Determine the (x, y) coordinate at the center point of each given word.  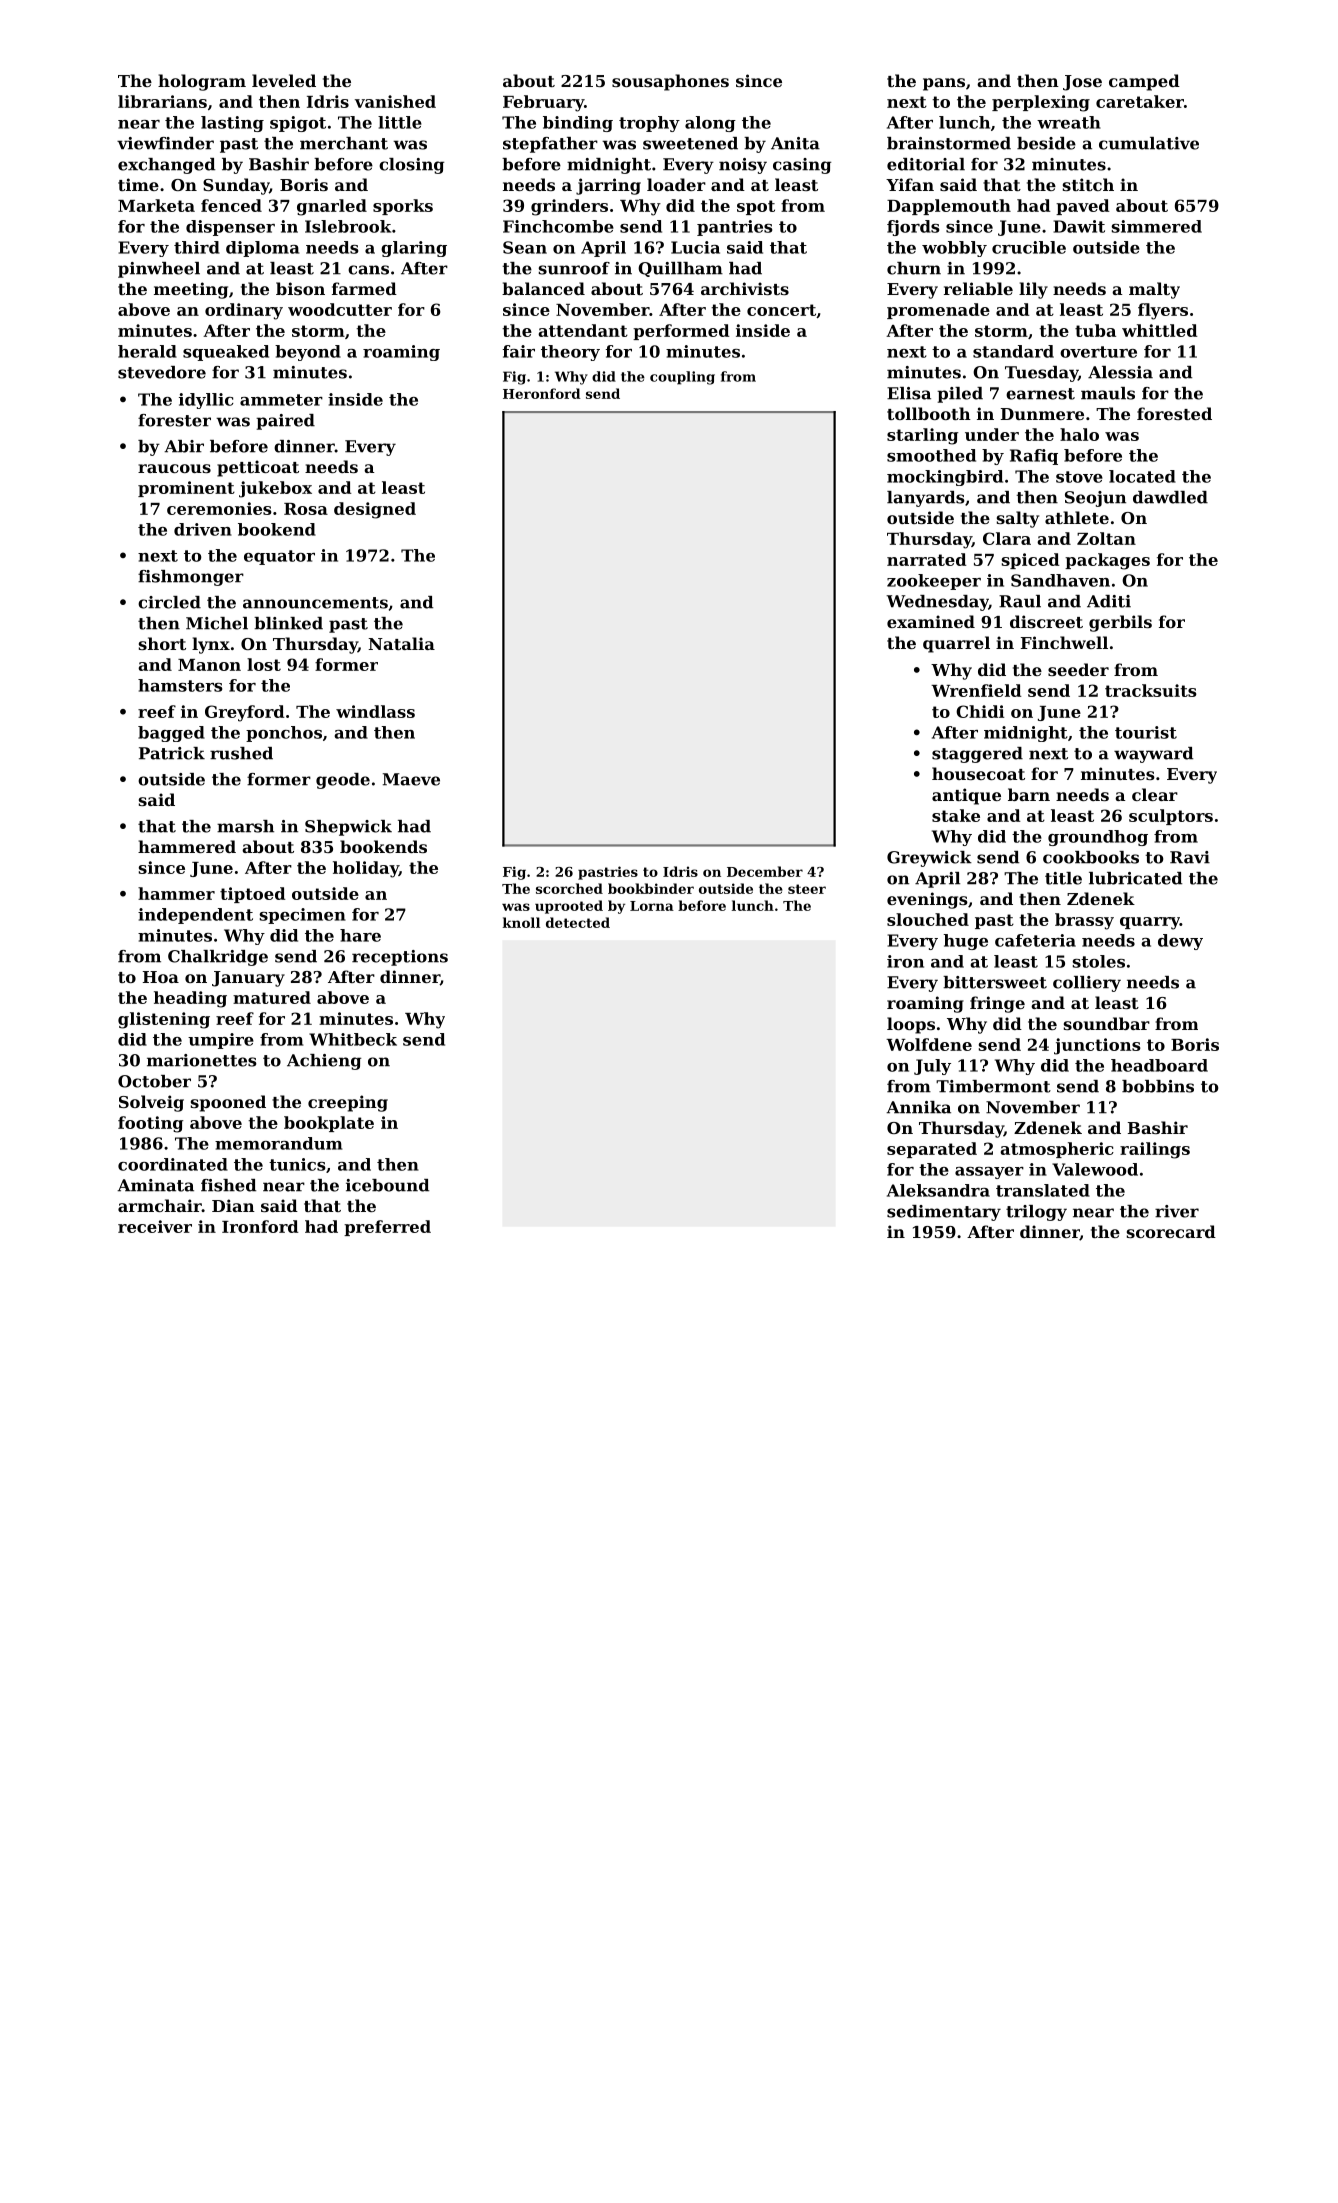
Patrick (172, 753)
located (1142, 476)
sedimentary (944, 1213)
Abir (184, 446)
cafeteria (1035, 940)
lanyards (926, 499)
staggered (977, 755)
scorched (569, 888)
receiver (155, 1226)
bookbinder (651, 888)
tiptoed (252, 895)
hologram (202, 82)
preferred (387, 1228)
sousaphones (670, 82)
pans (944, 84)
